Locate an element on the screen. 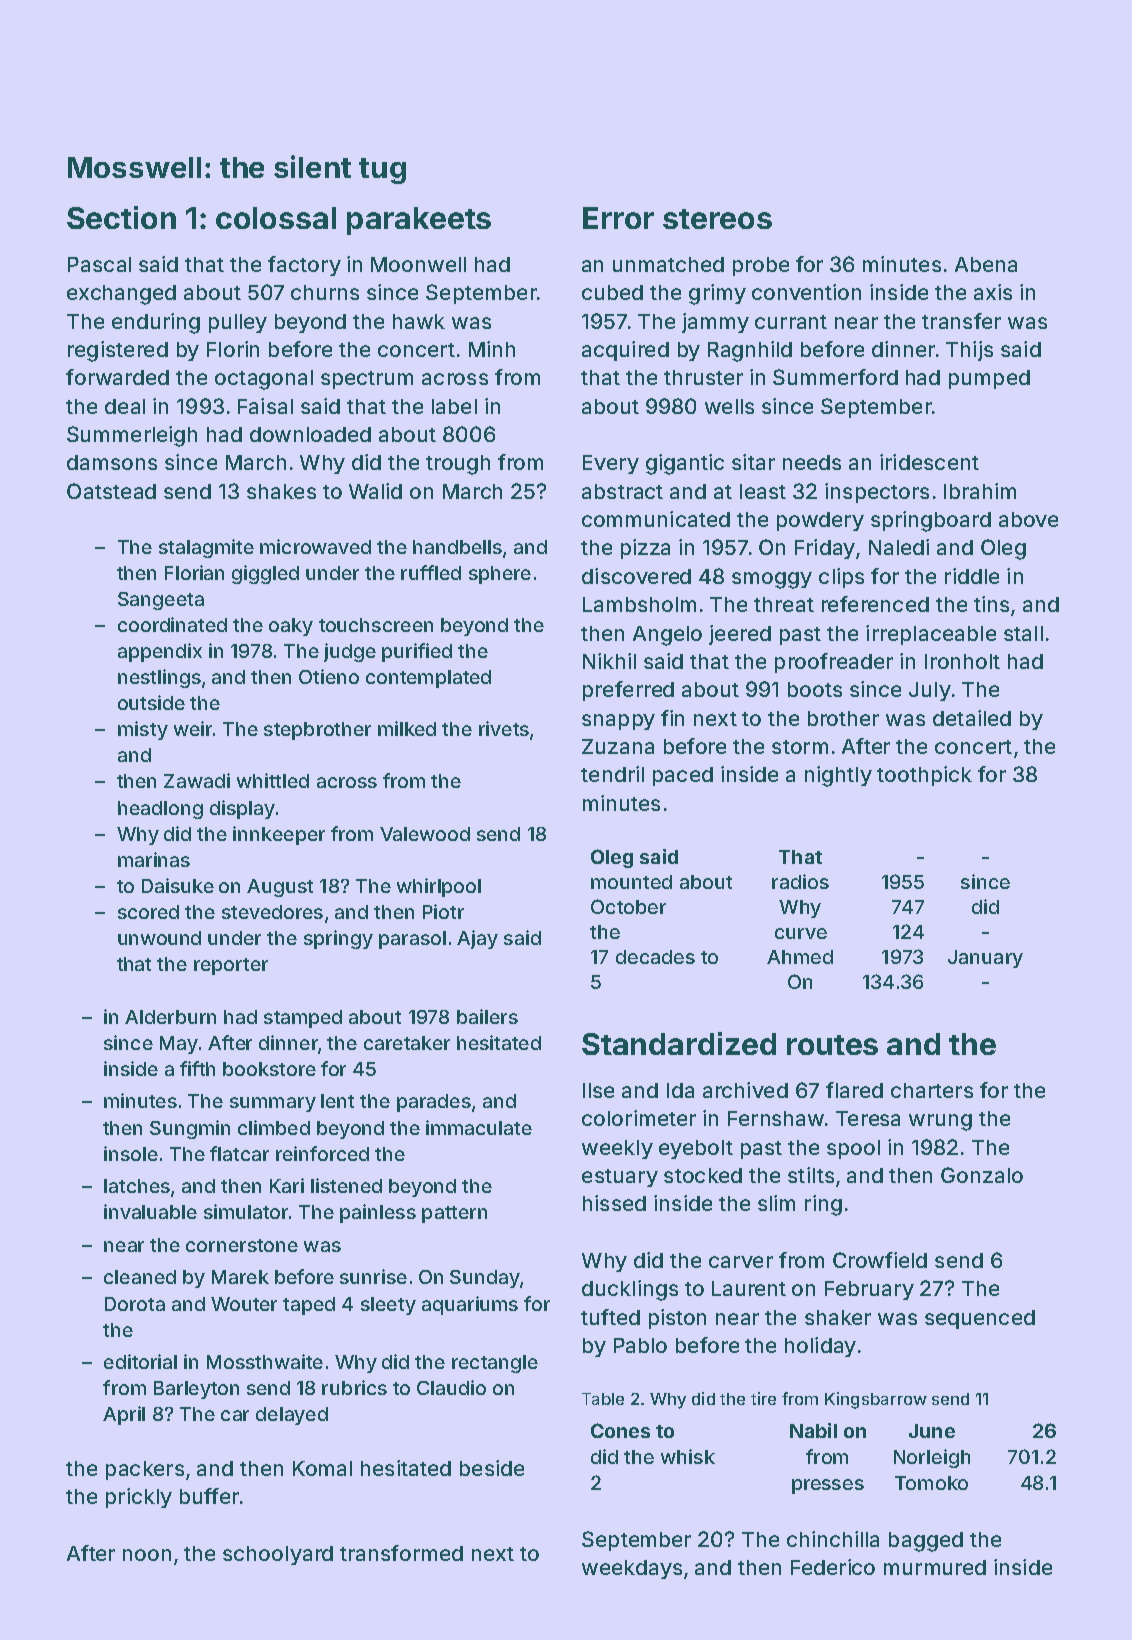 The width and height of the screenshot is (1132, 1640). weekdays is located at coordinates (632, 1569).
